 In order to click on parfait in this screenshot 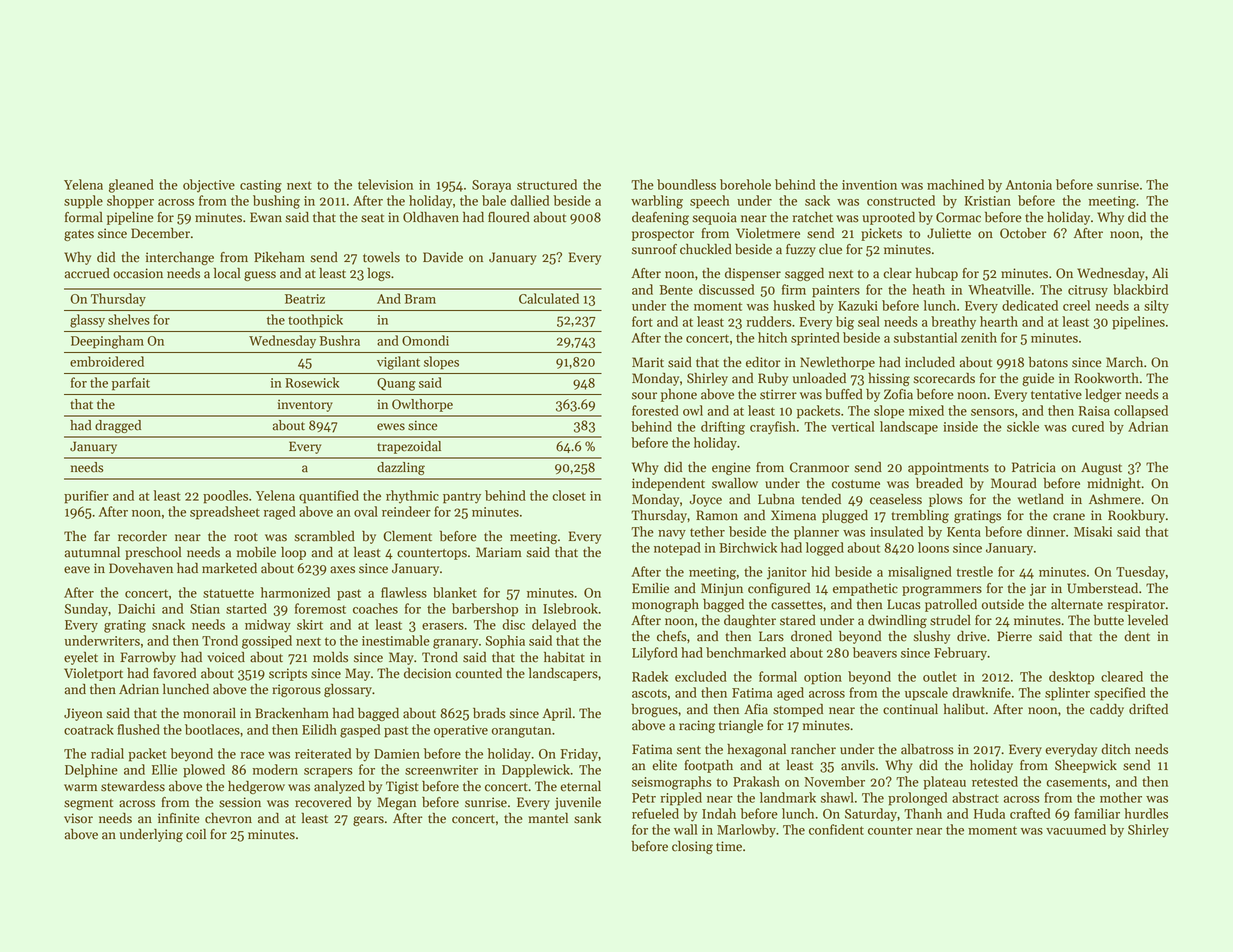, I will do `click(131, 384)`.
